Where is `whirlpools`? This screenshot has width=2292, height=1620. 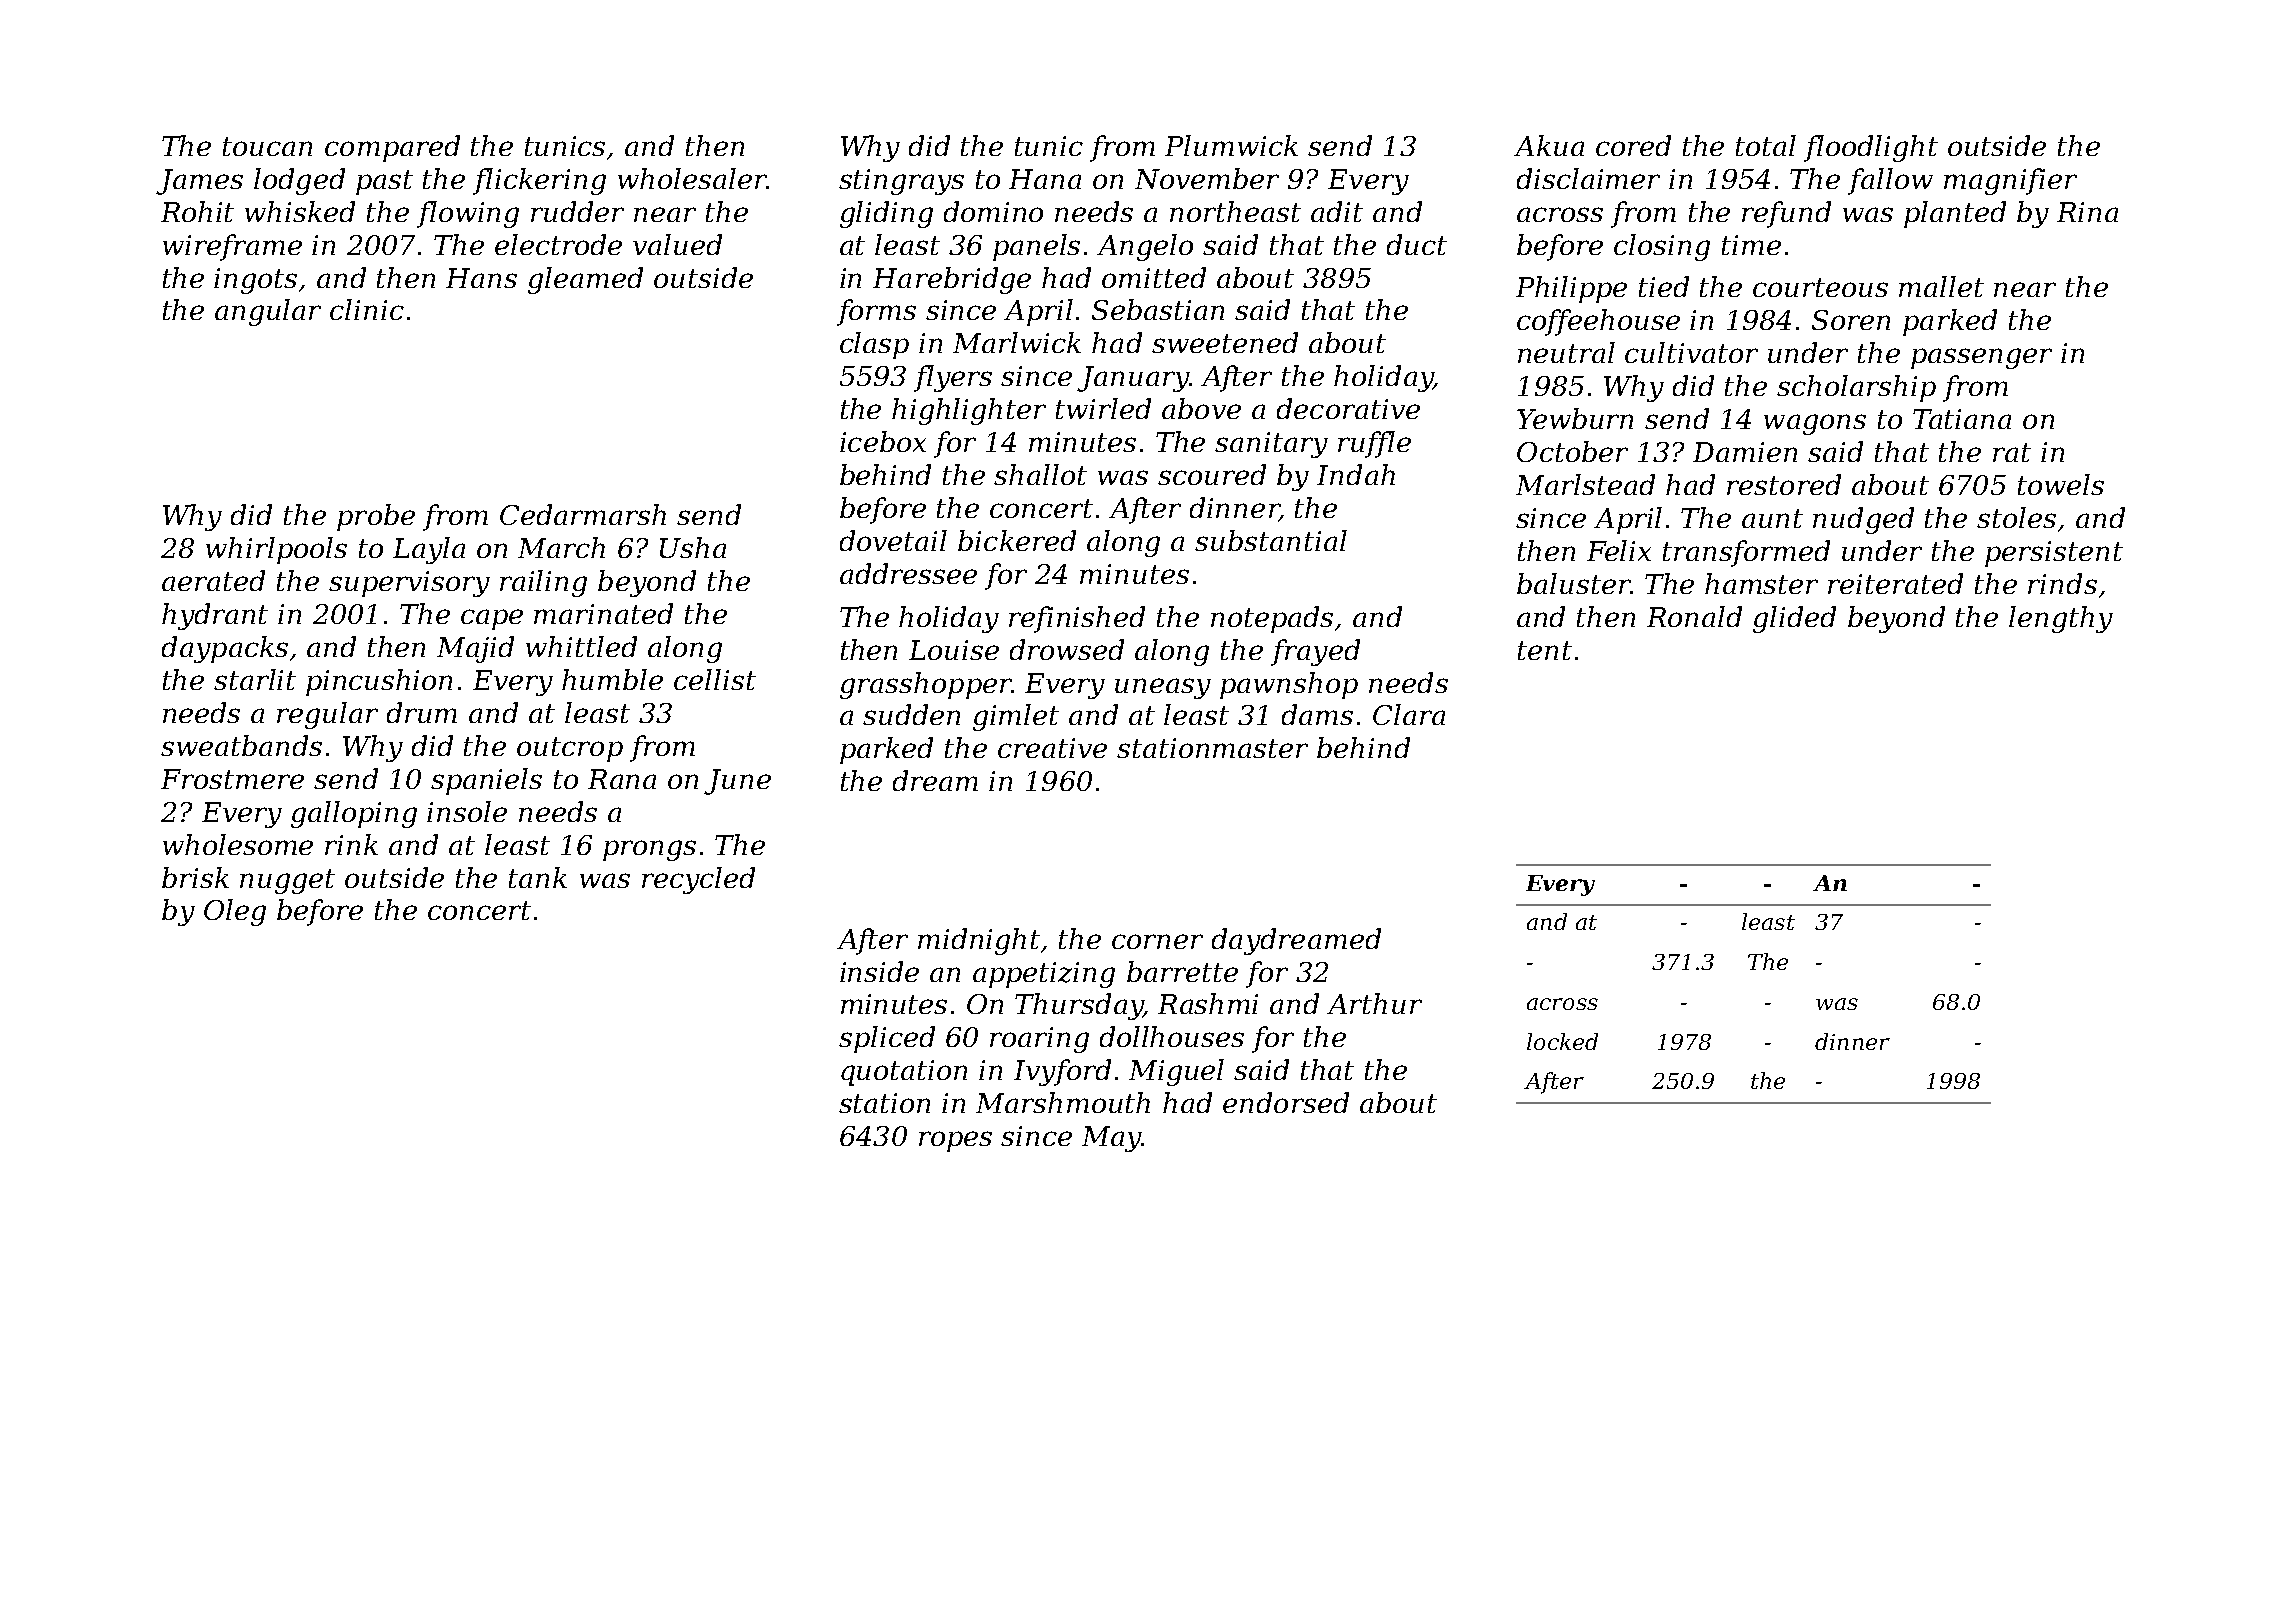
whirlpools is located at coordinates (276, 550).
